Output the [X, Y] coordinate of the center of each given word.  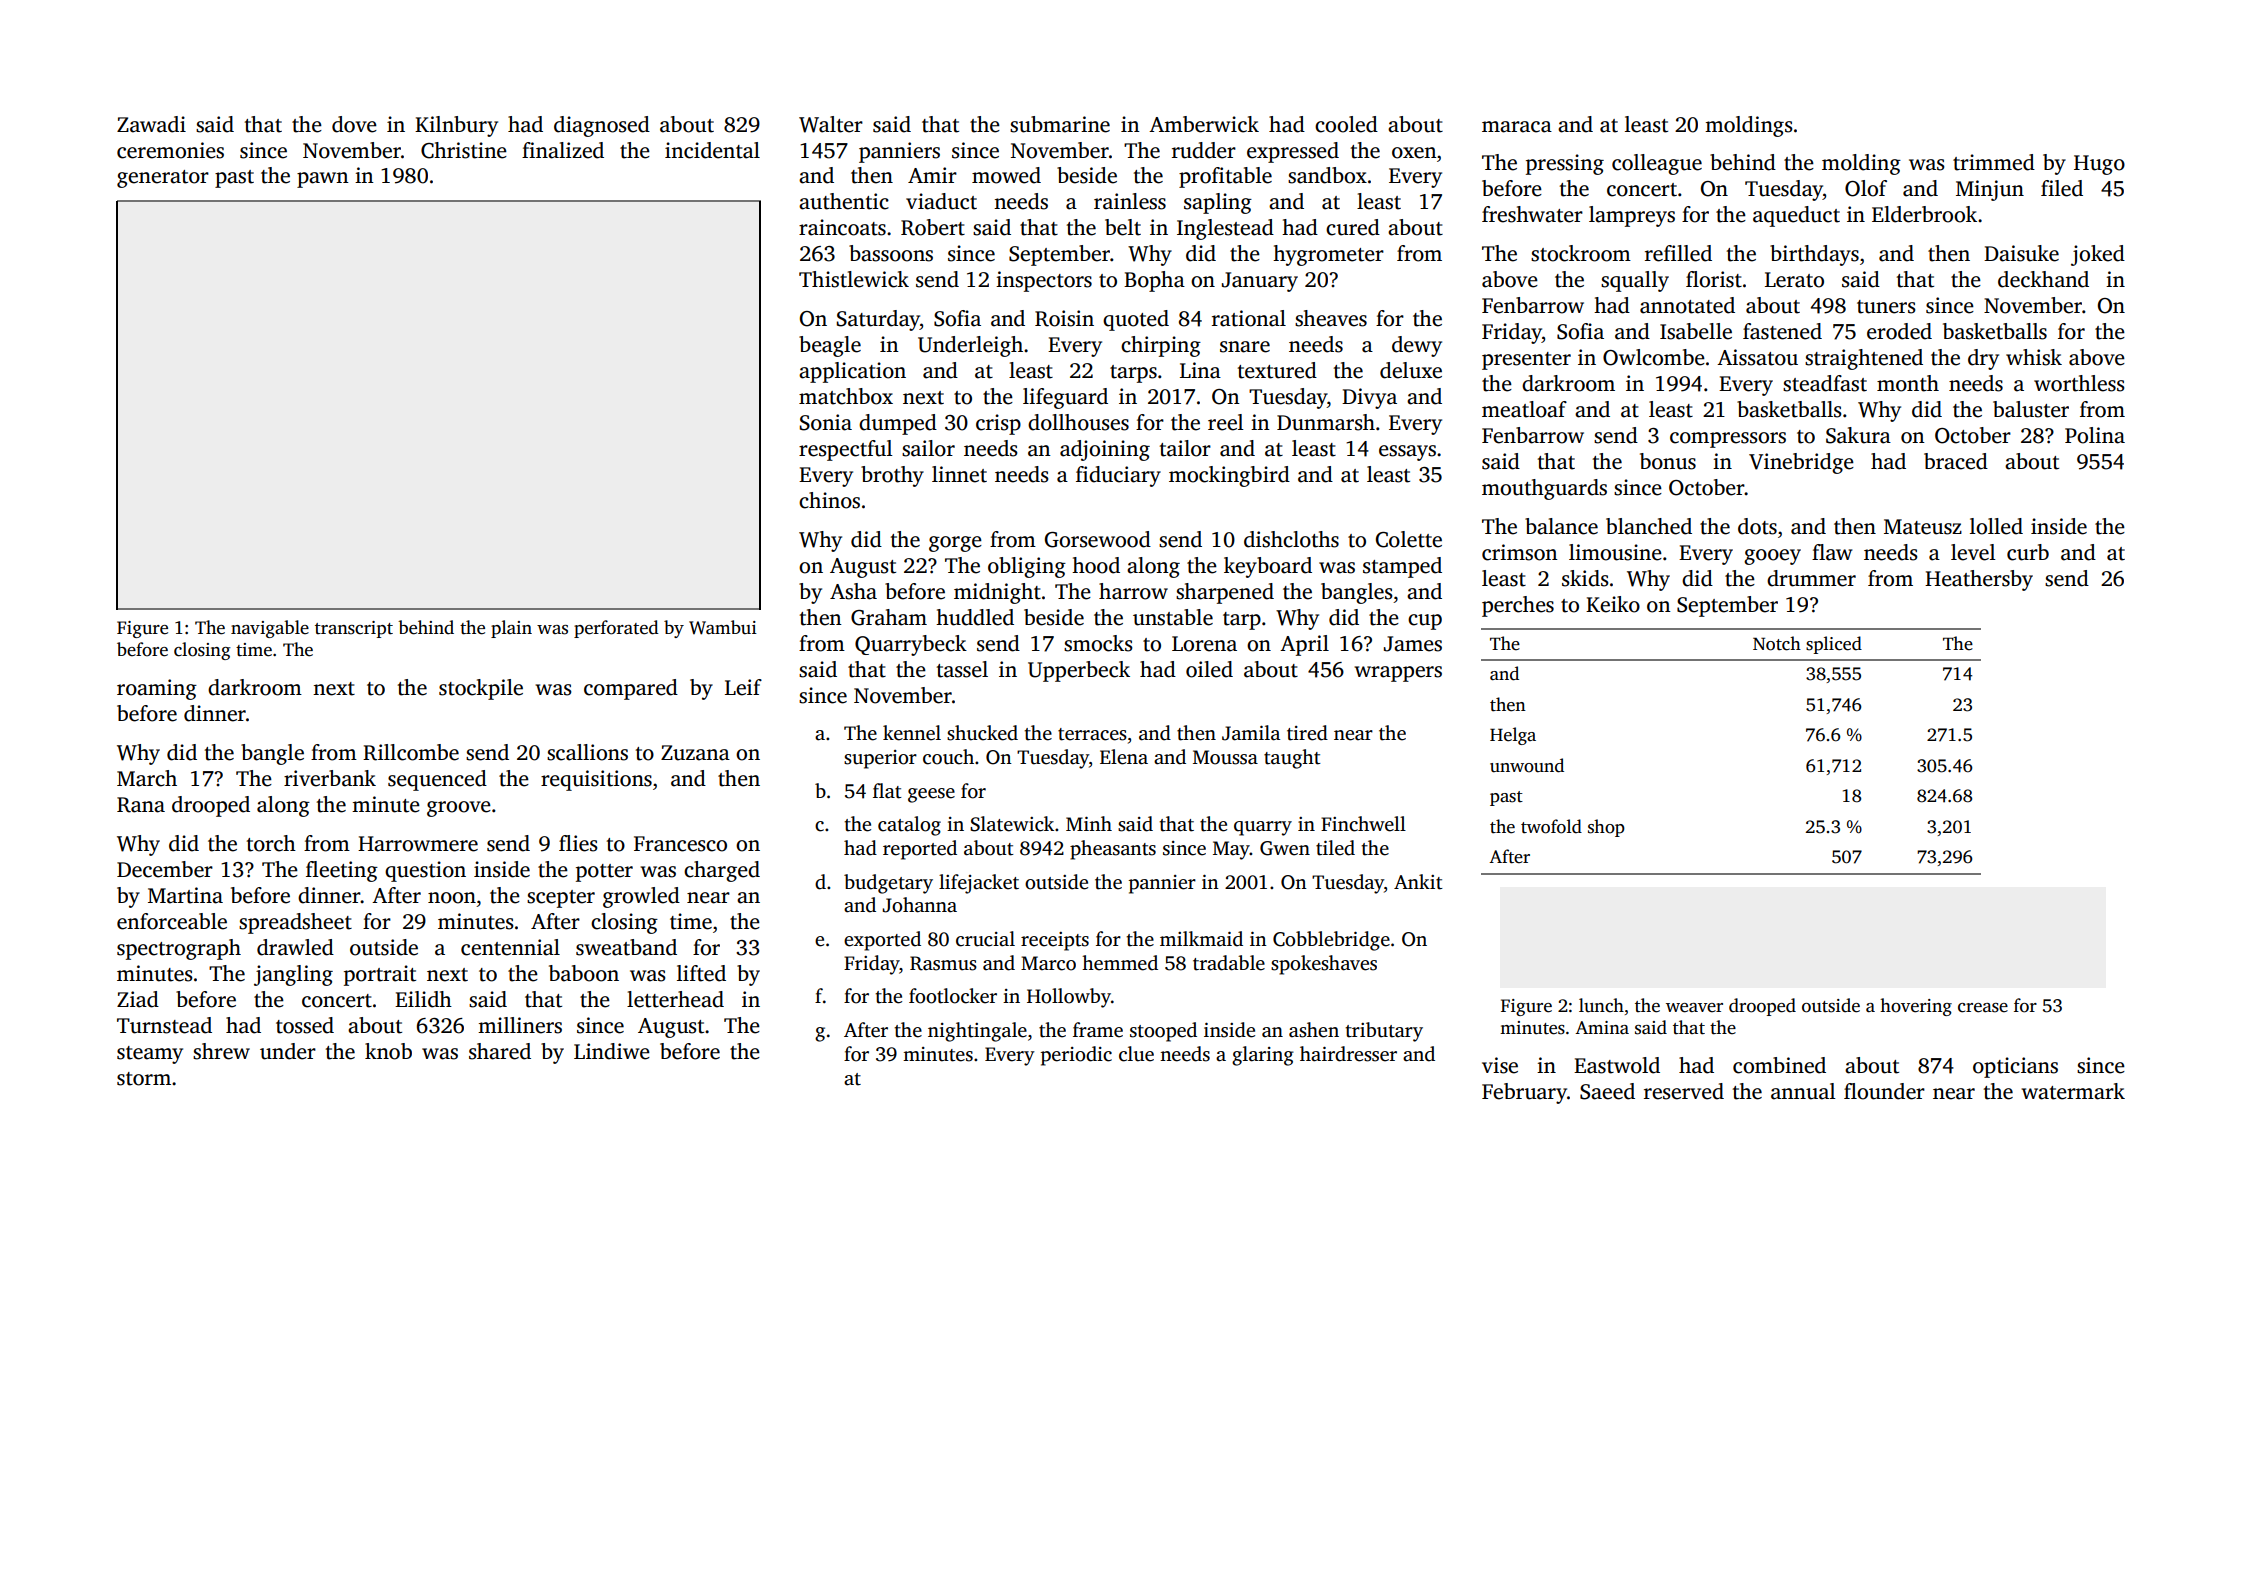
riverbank [330, 778]
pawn [323, 180]
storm [144, 1079]
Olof [1866, 188]
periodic [1076, 1056]
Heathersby [1979, 580]
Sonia [826, 422]
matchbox [846, 396]
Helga [1513, 736]
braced [1956, 461]
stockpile [481, 689]
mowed [1006, 175]
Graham [889, 617]
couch [948, 757]
